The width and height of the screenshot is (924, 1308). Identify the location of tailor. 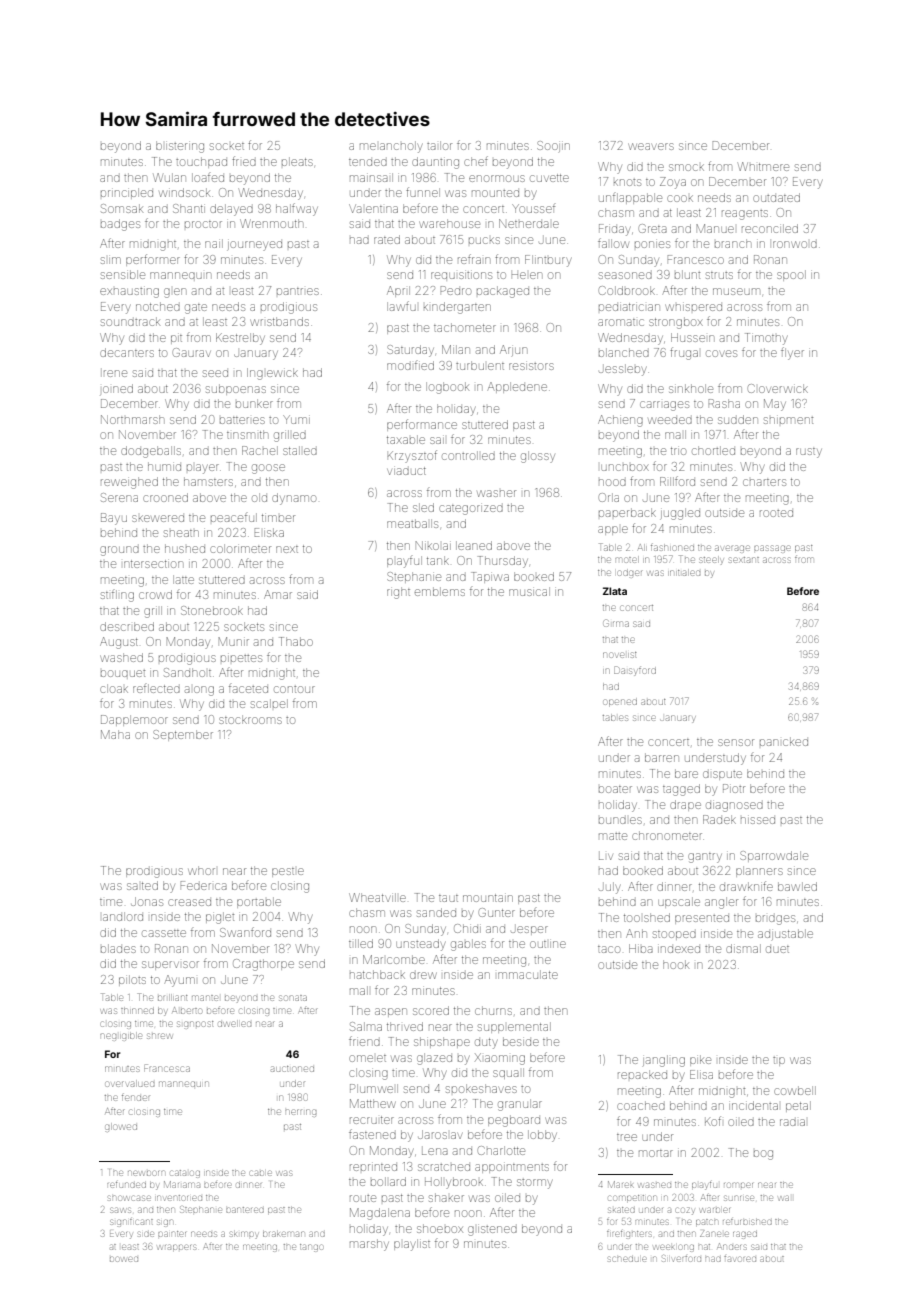
(439, 145).
